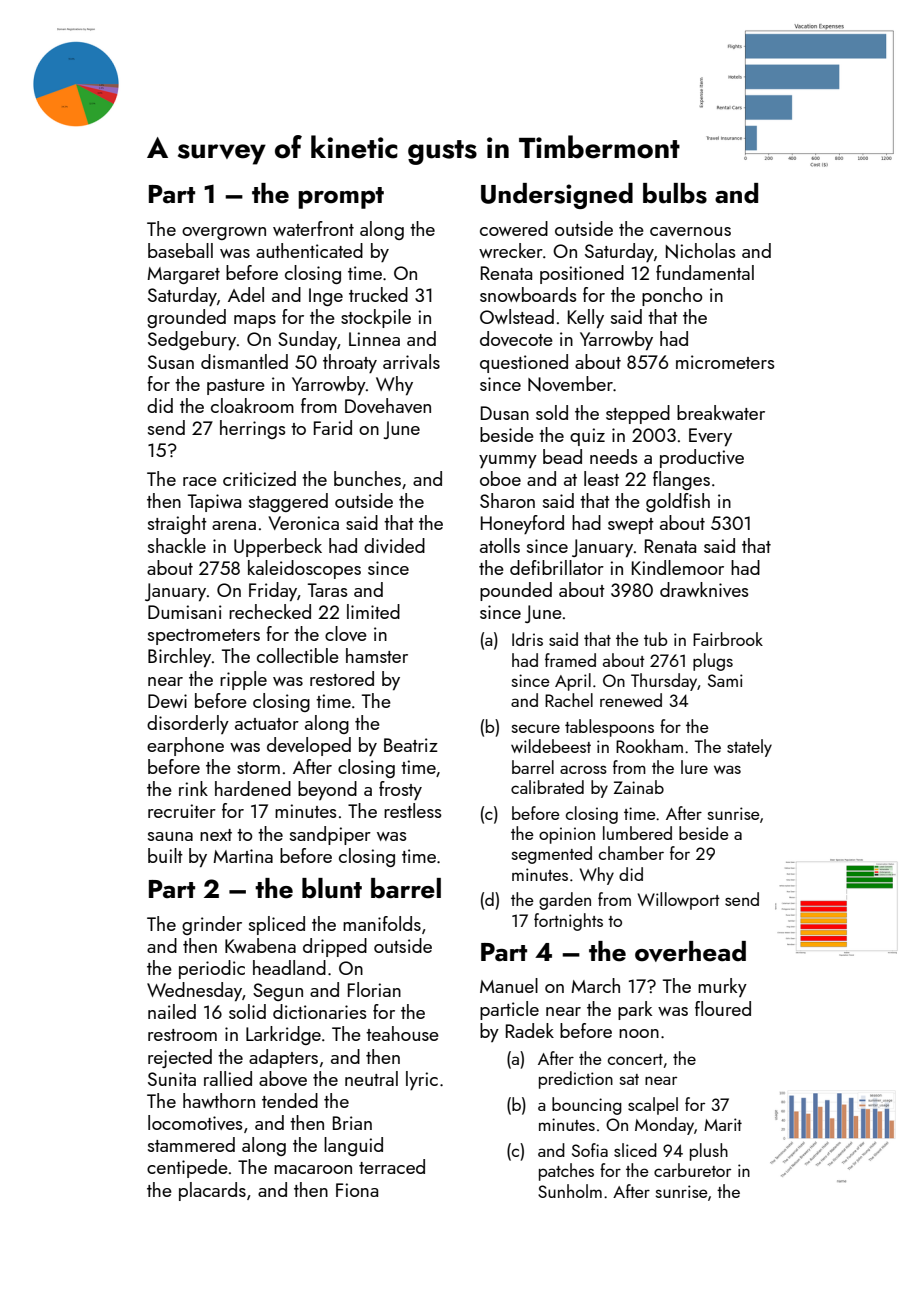  I want to click on Dusan, so click(505, 413).
